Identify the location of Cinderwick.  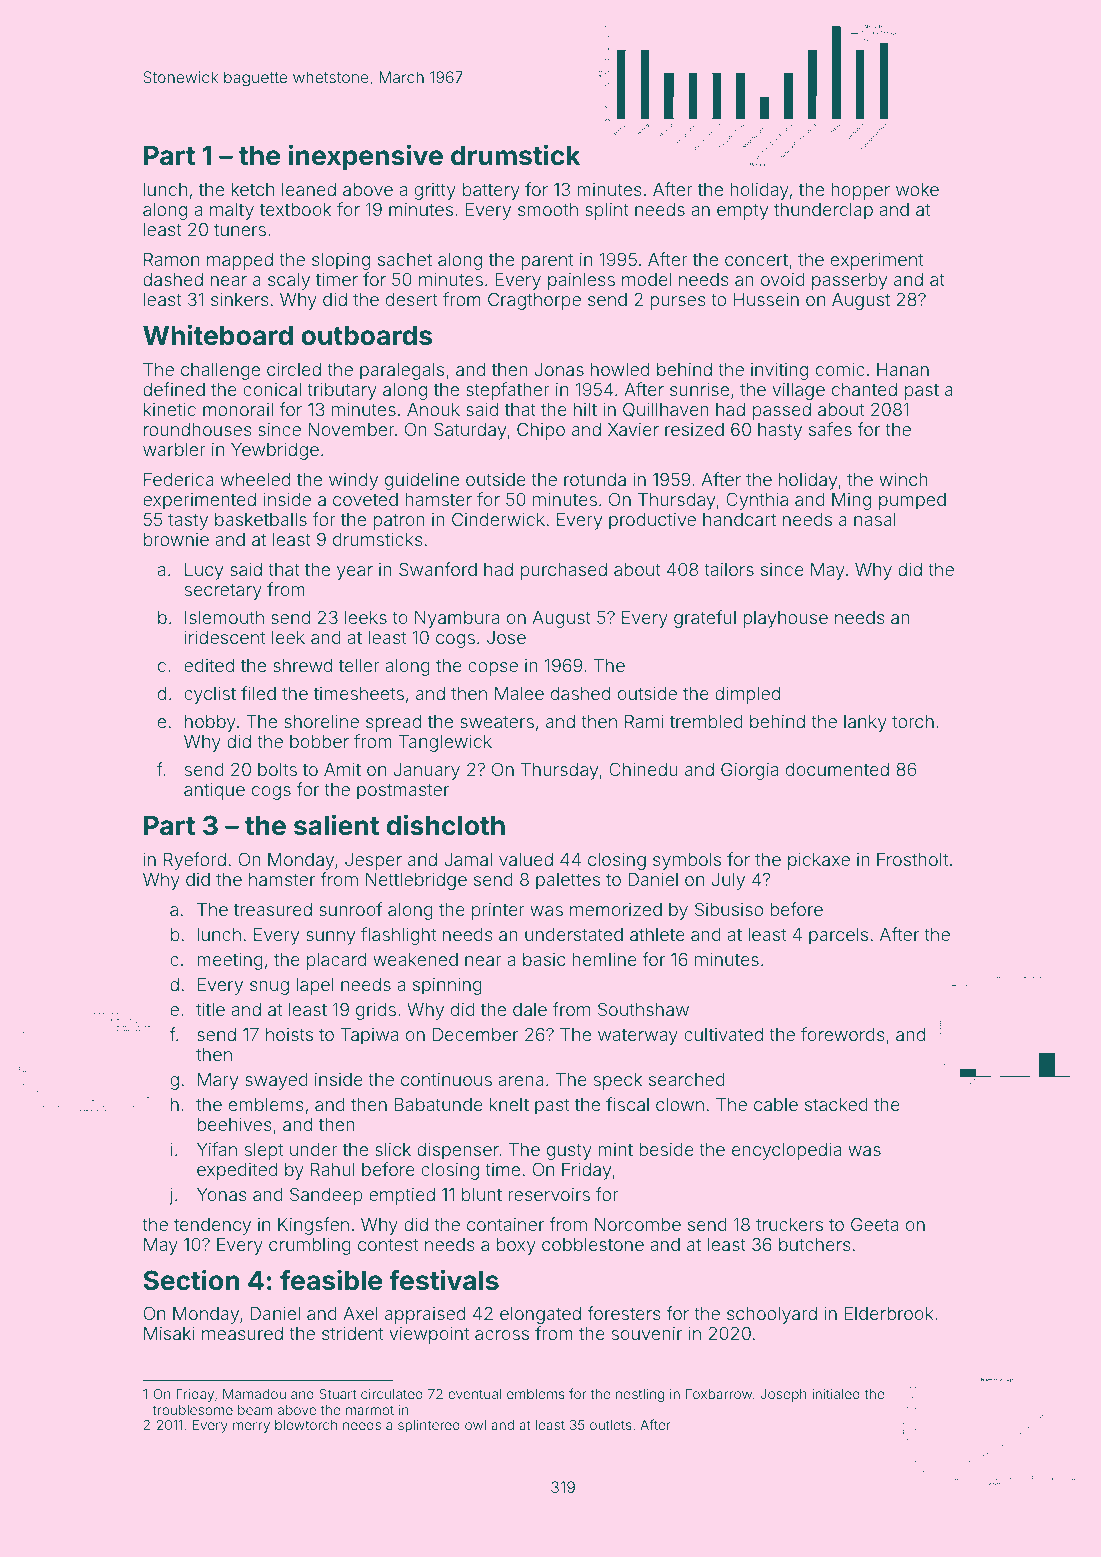
(498, 519).
